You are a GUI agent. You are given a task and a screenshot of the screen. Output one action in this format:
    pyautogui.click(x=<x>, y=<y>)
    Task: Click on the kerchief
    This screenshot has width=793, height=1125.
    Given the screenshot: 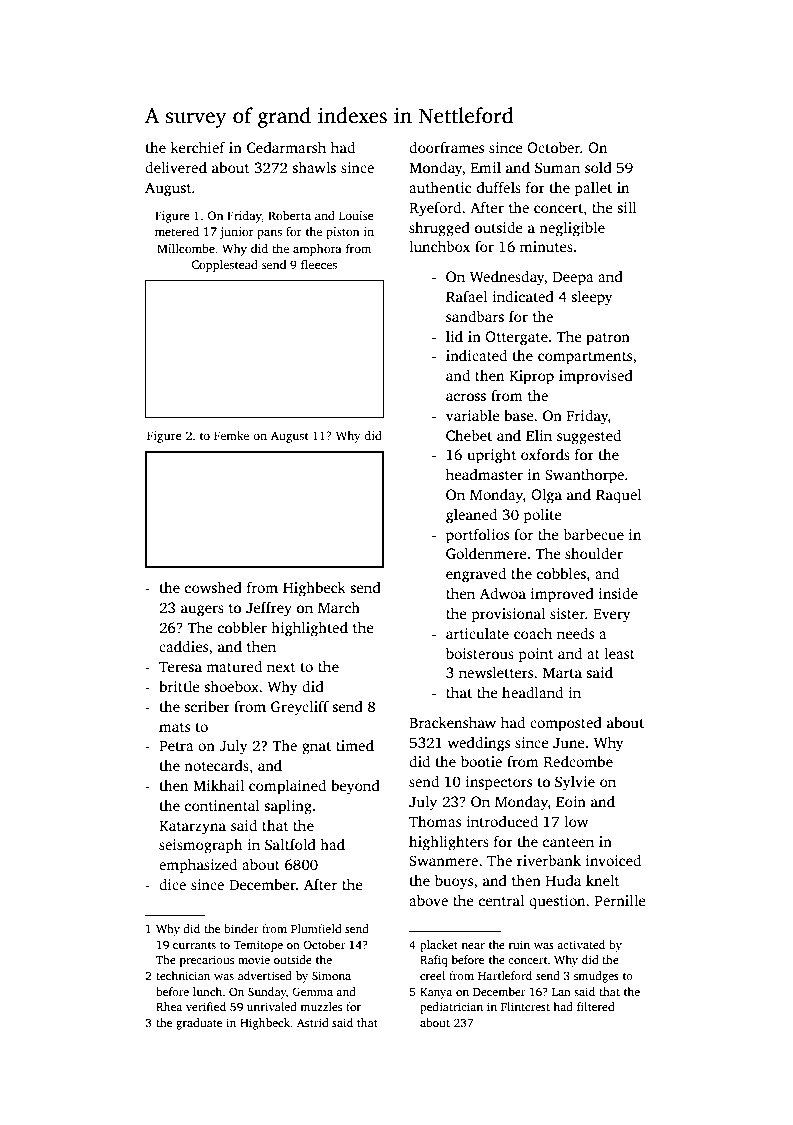 What is the action you would take?
    pyautogui.click(x=198, y=147)
